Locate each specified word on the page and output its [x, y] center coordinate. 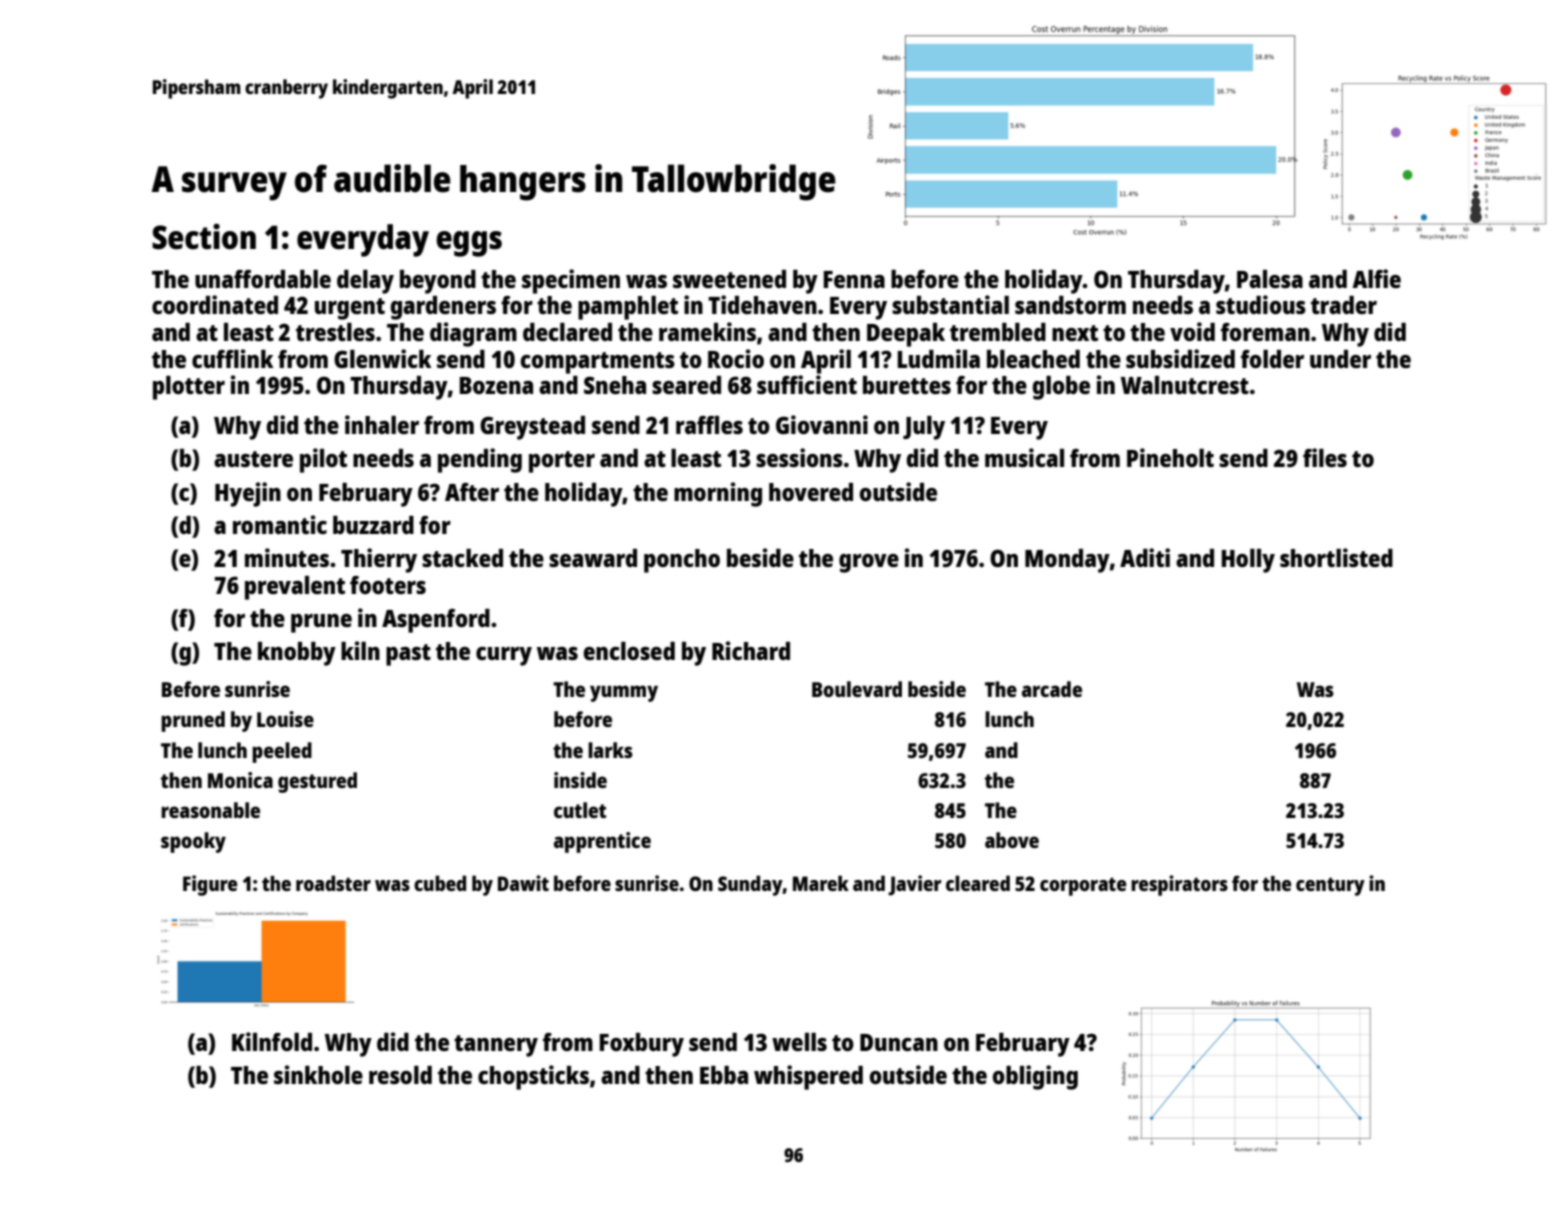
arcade [1052, 689]
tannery [496, 1046]
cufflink [233, 358]
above [1012, 840]
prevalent [295, 588]
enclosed [629, 651]
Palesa [1270, 279]
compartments [597, 363]
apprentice [602, 842]
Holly [1248, 561]
